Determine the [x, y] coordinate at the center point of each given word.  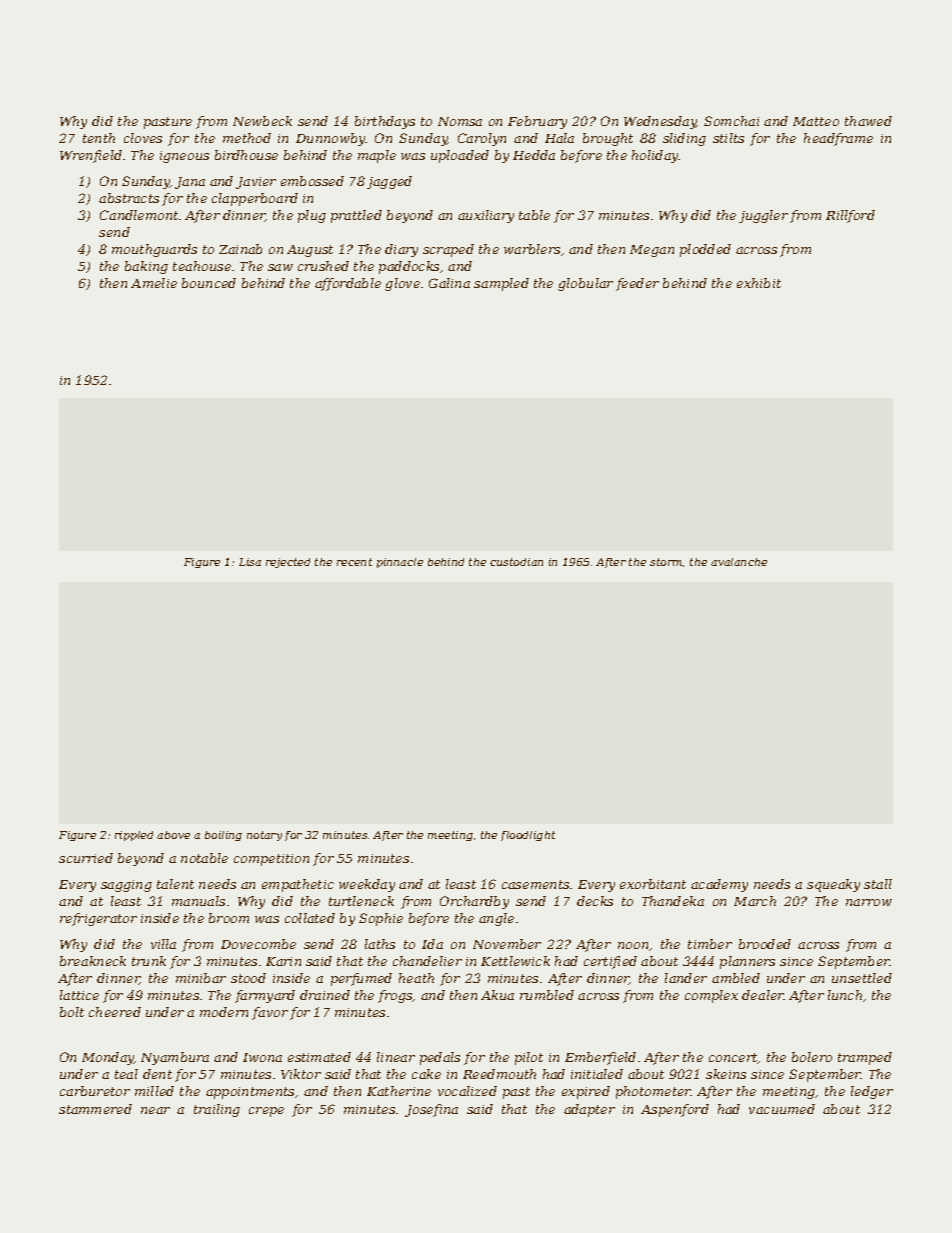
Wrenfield [91, 156]
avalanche [739, 562]
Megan [652, 251]
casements [535, 884]
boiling [223, 836]
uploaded [460, 156]
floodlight [528, 836]
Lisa [250, 562]
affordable [348, 284]
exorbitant [653, 884]
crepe [266, 1112]
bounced [209, 283]
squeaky [833, 885]
